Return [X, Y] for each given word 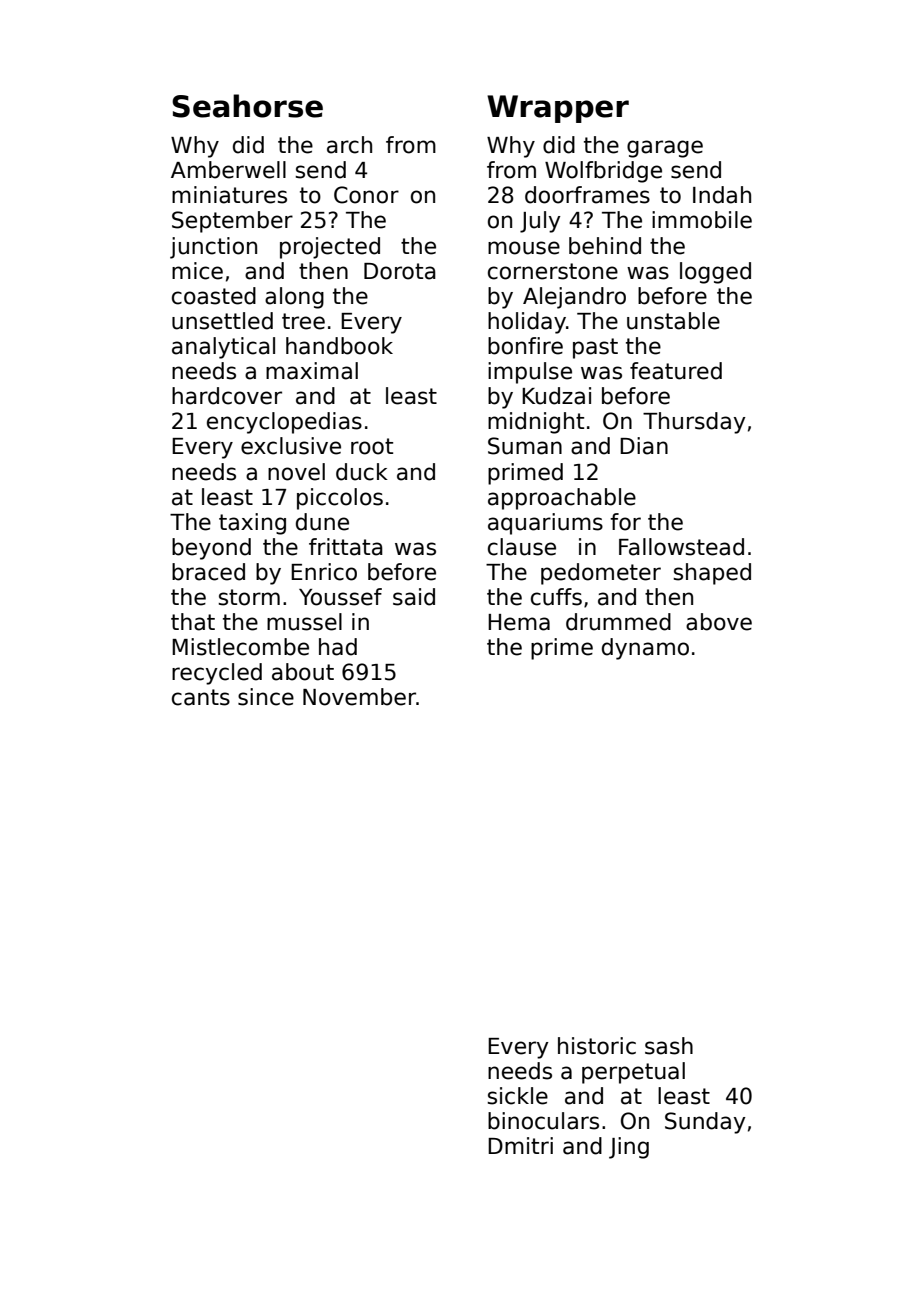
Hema [519, 622]
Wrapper [558, 109]
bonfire [525, 346]
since [266, 697]
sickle [518, 1096]
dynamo [645, 649]
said [414, 597]
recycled [217, 674]
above [719, 622]
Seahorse [247, 106]
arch [349, 145]
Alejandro [574, 298]
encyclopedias [284, 423]
